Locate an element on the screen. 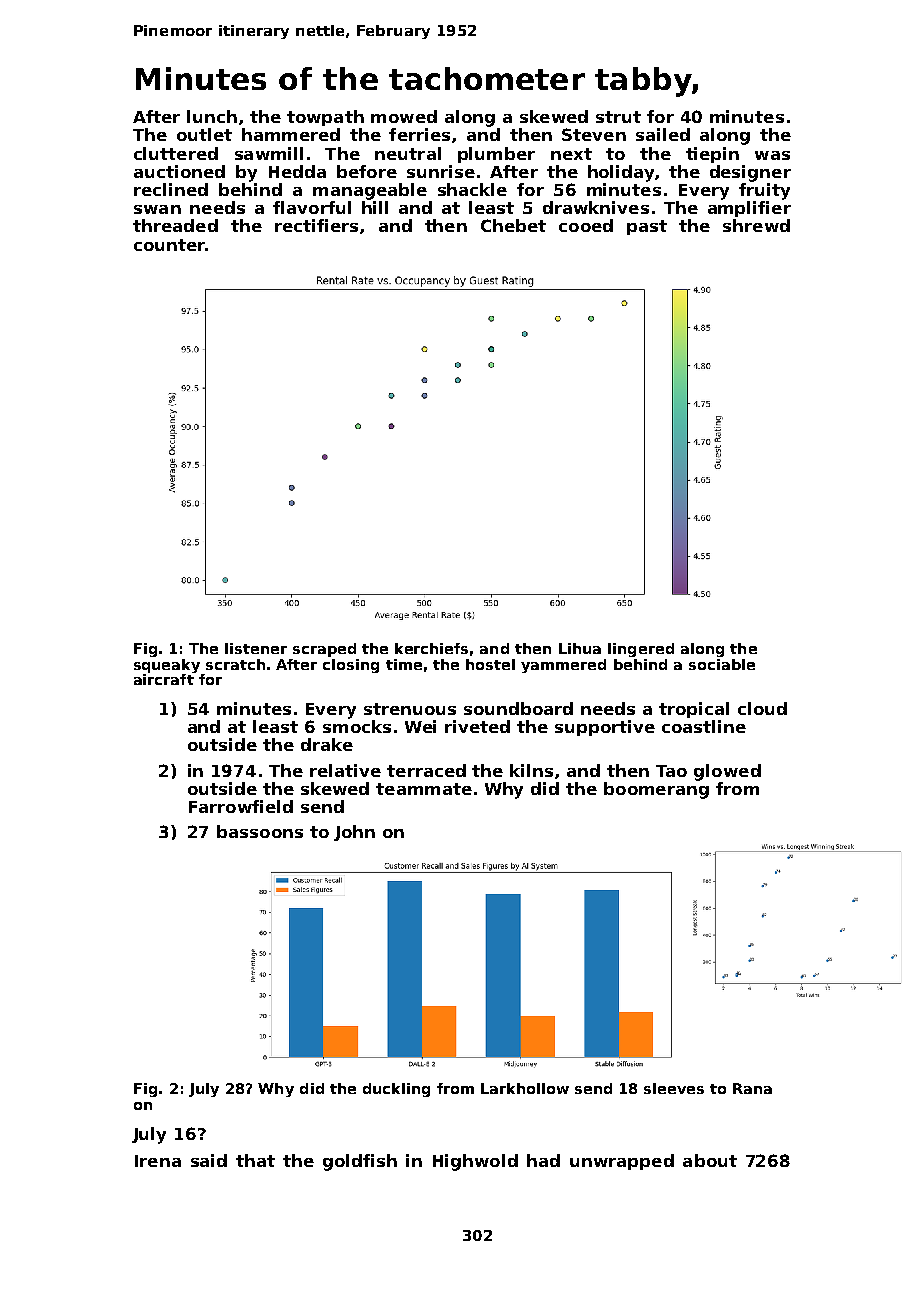 This screenshot has height=1314, width=924. goldfish is located at coordinates (360, 1162).
